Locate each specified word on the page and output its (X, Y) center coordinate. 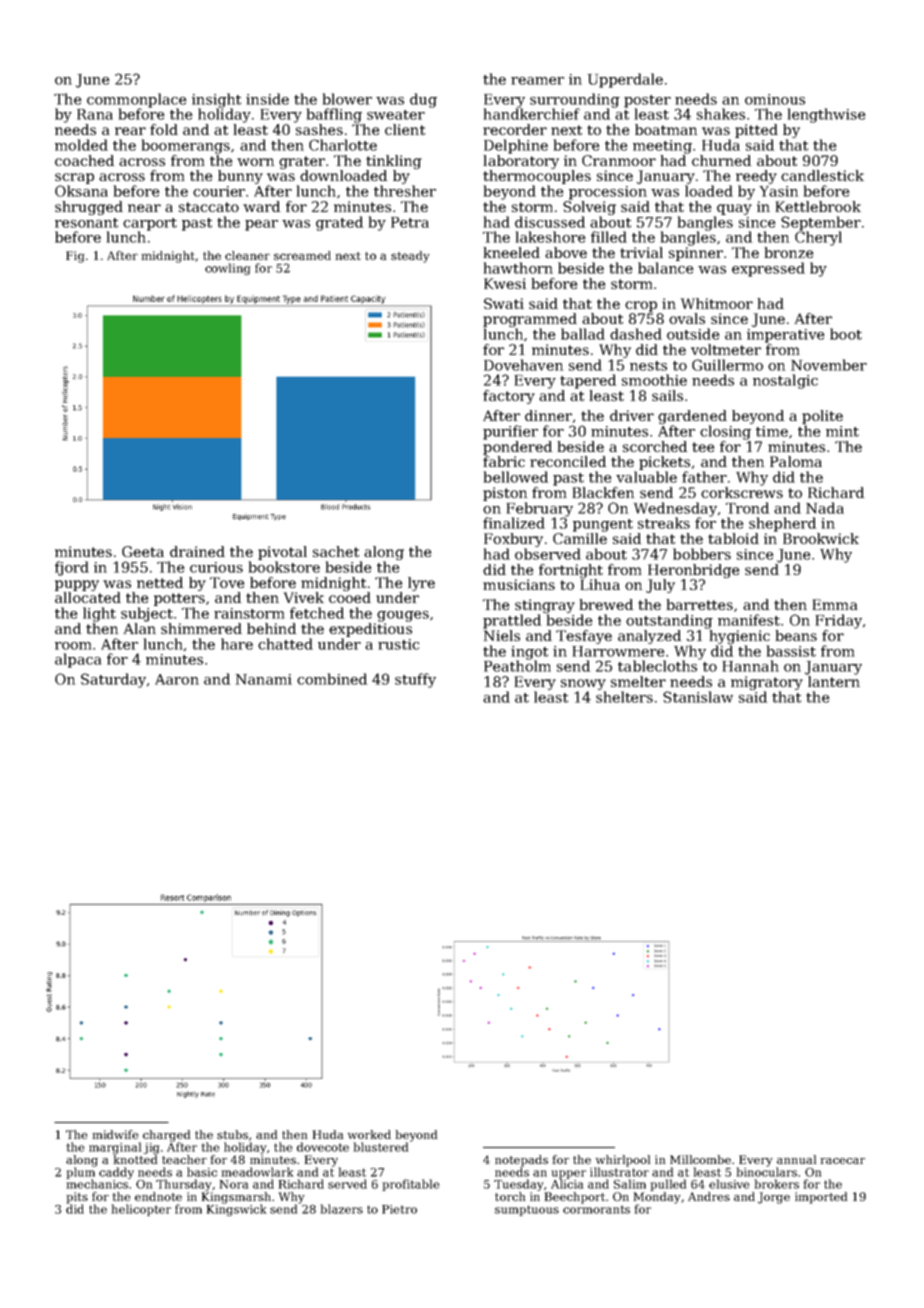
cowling (227, 269)
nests (648, 366)
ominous (775, 99)
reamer (537, 81)
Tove (227, 582)
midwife (116, 1134)
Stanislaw (698, 697)
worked (369, 1134)
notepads (521, 1161)
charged (166, 1136)
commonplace (137, 100)
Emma (835, 604)
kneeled (512, 252)
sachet (336, 551)
